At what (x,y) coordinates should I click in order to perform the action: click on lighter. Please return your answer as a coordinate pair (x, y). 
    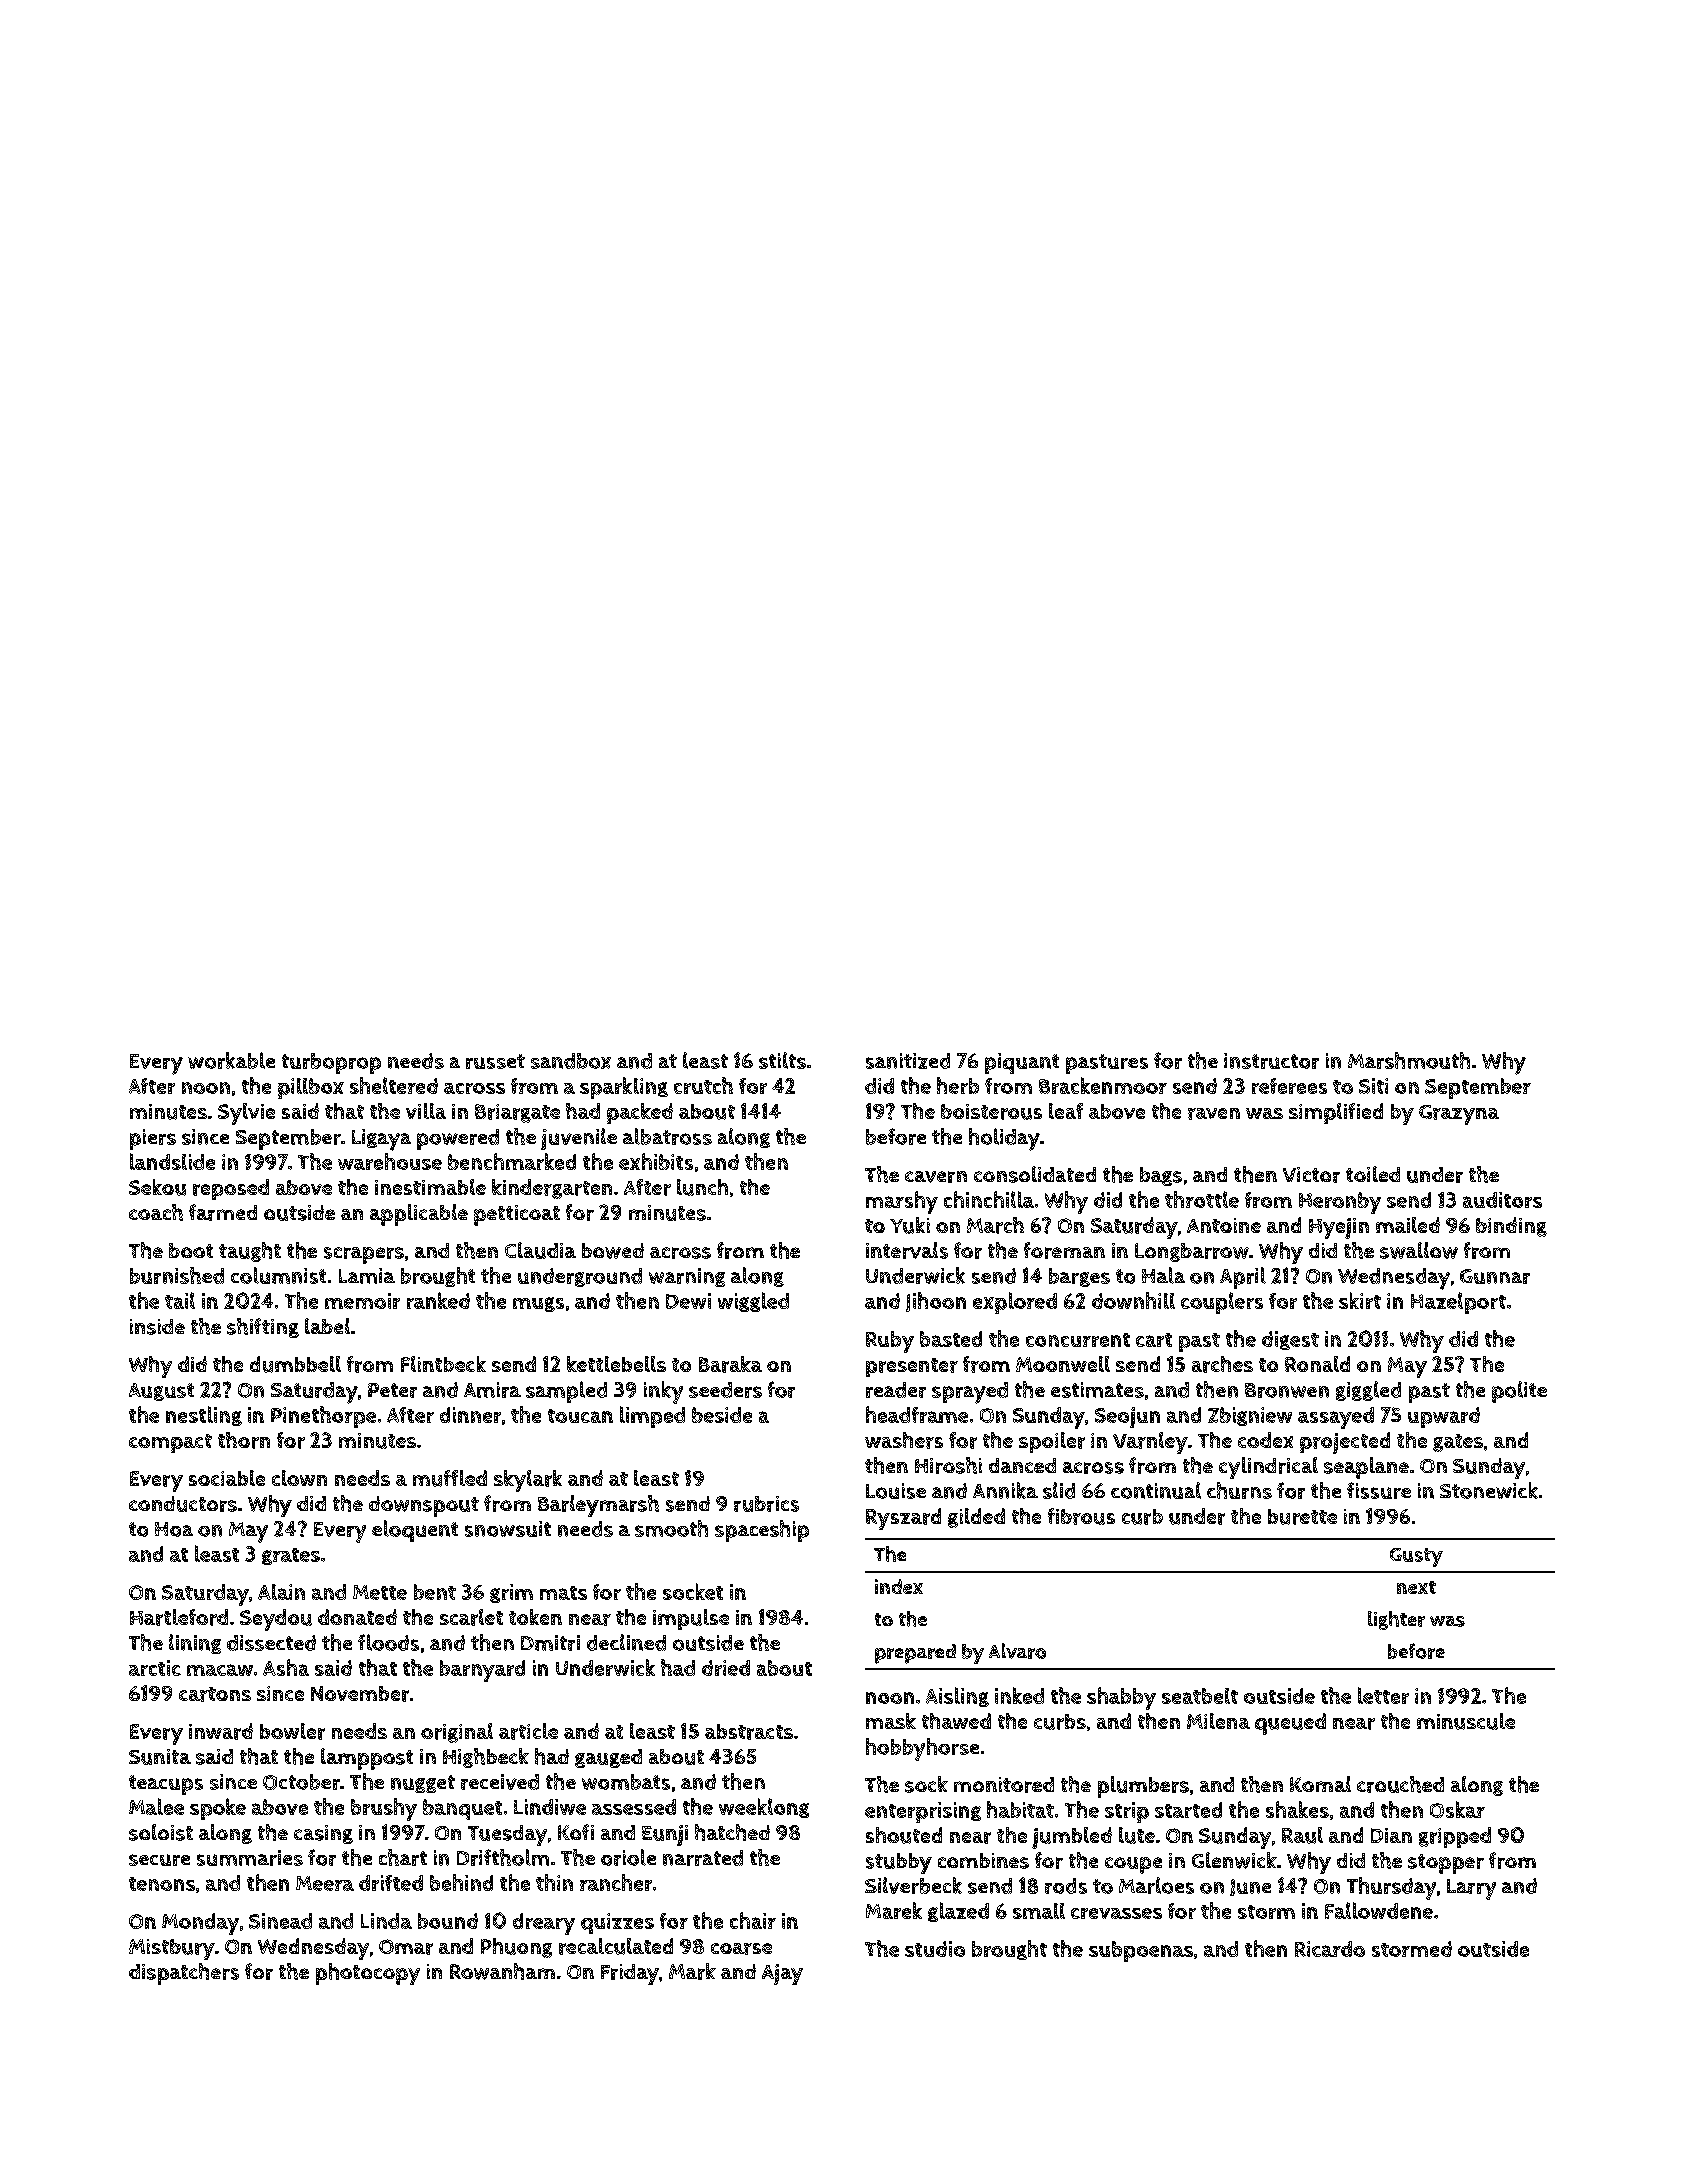
    Looking at the image, I should click on (1396, 1620).
